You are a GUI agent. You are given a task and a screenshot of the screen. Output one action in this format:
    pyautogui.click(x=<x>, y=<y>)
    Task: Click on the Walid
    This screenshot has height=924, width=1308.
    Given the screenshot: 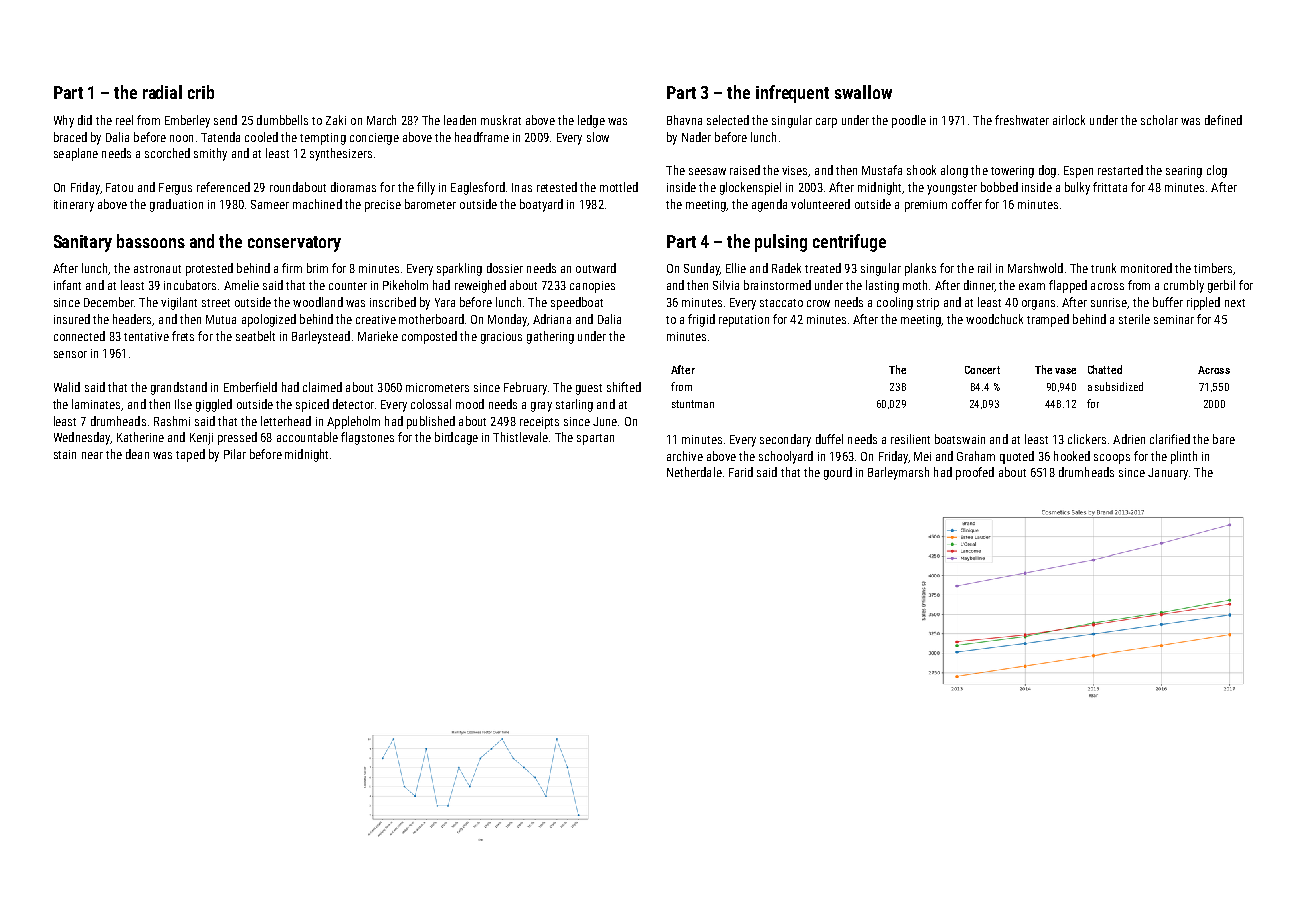 What is the action you would take?
    pyautogui.click(x=67, y=387)
